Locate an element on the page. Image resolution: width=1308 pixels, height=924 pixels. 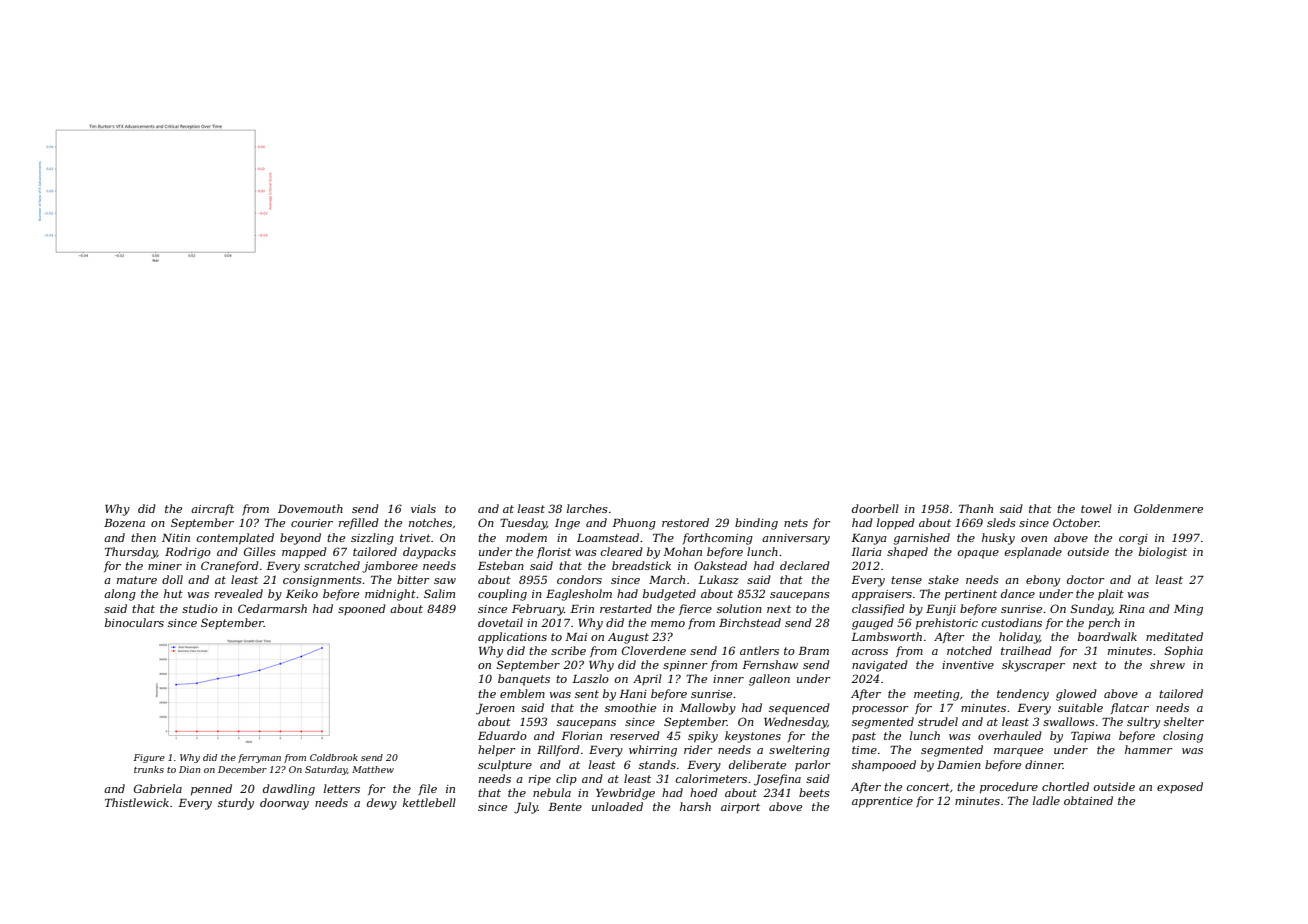
marquee is located at coordinates (1018, 752).
